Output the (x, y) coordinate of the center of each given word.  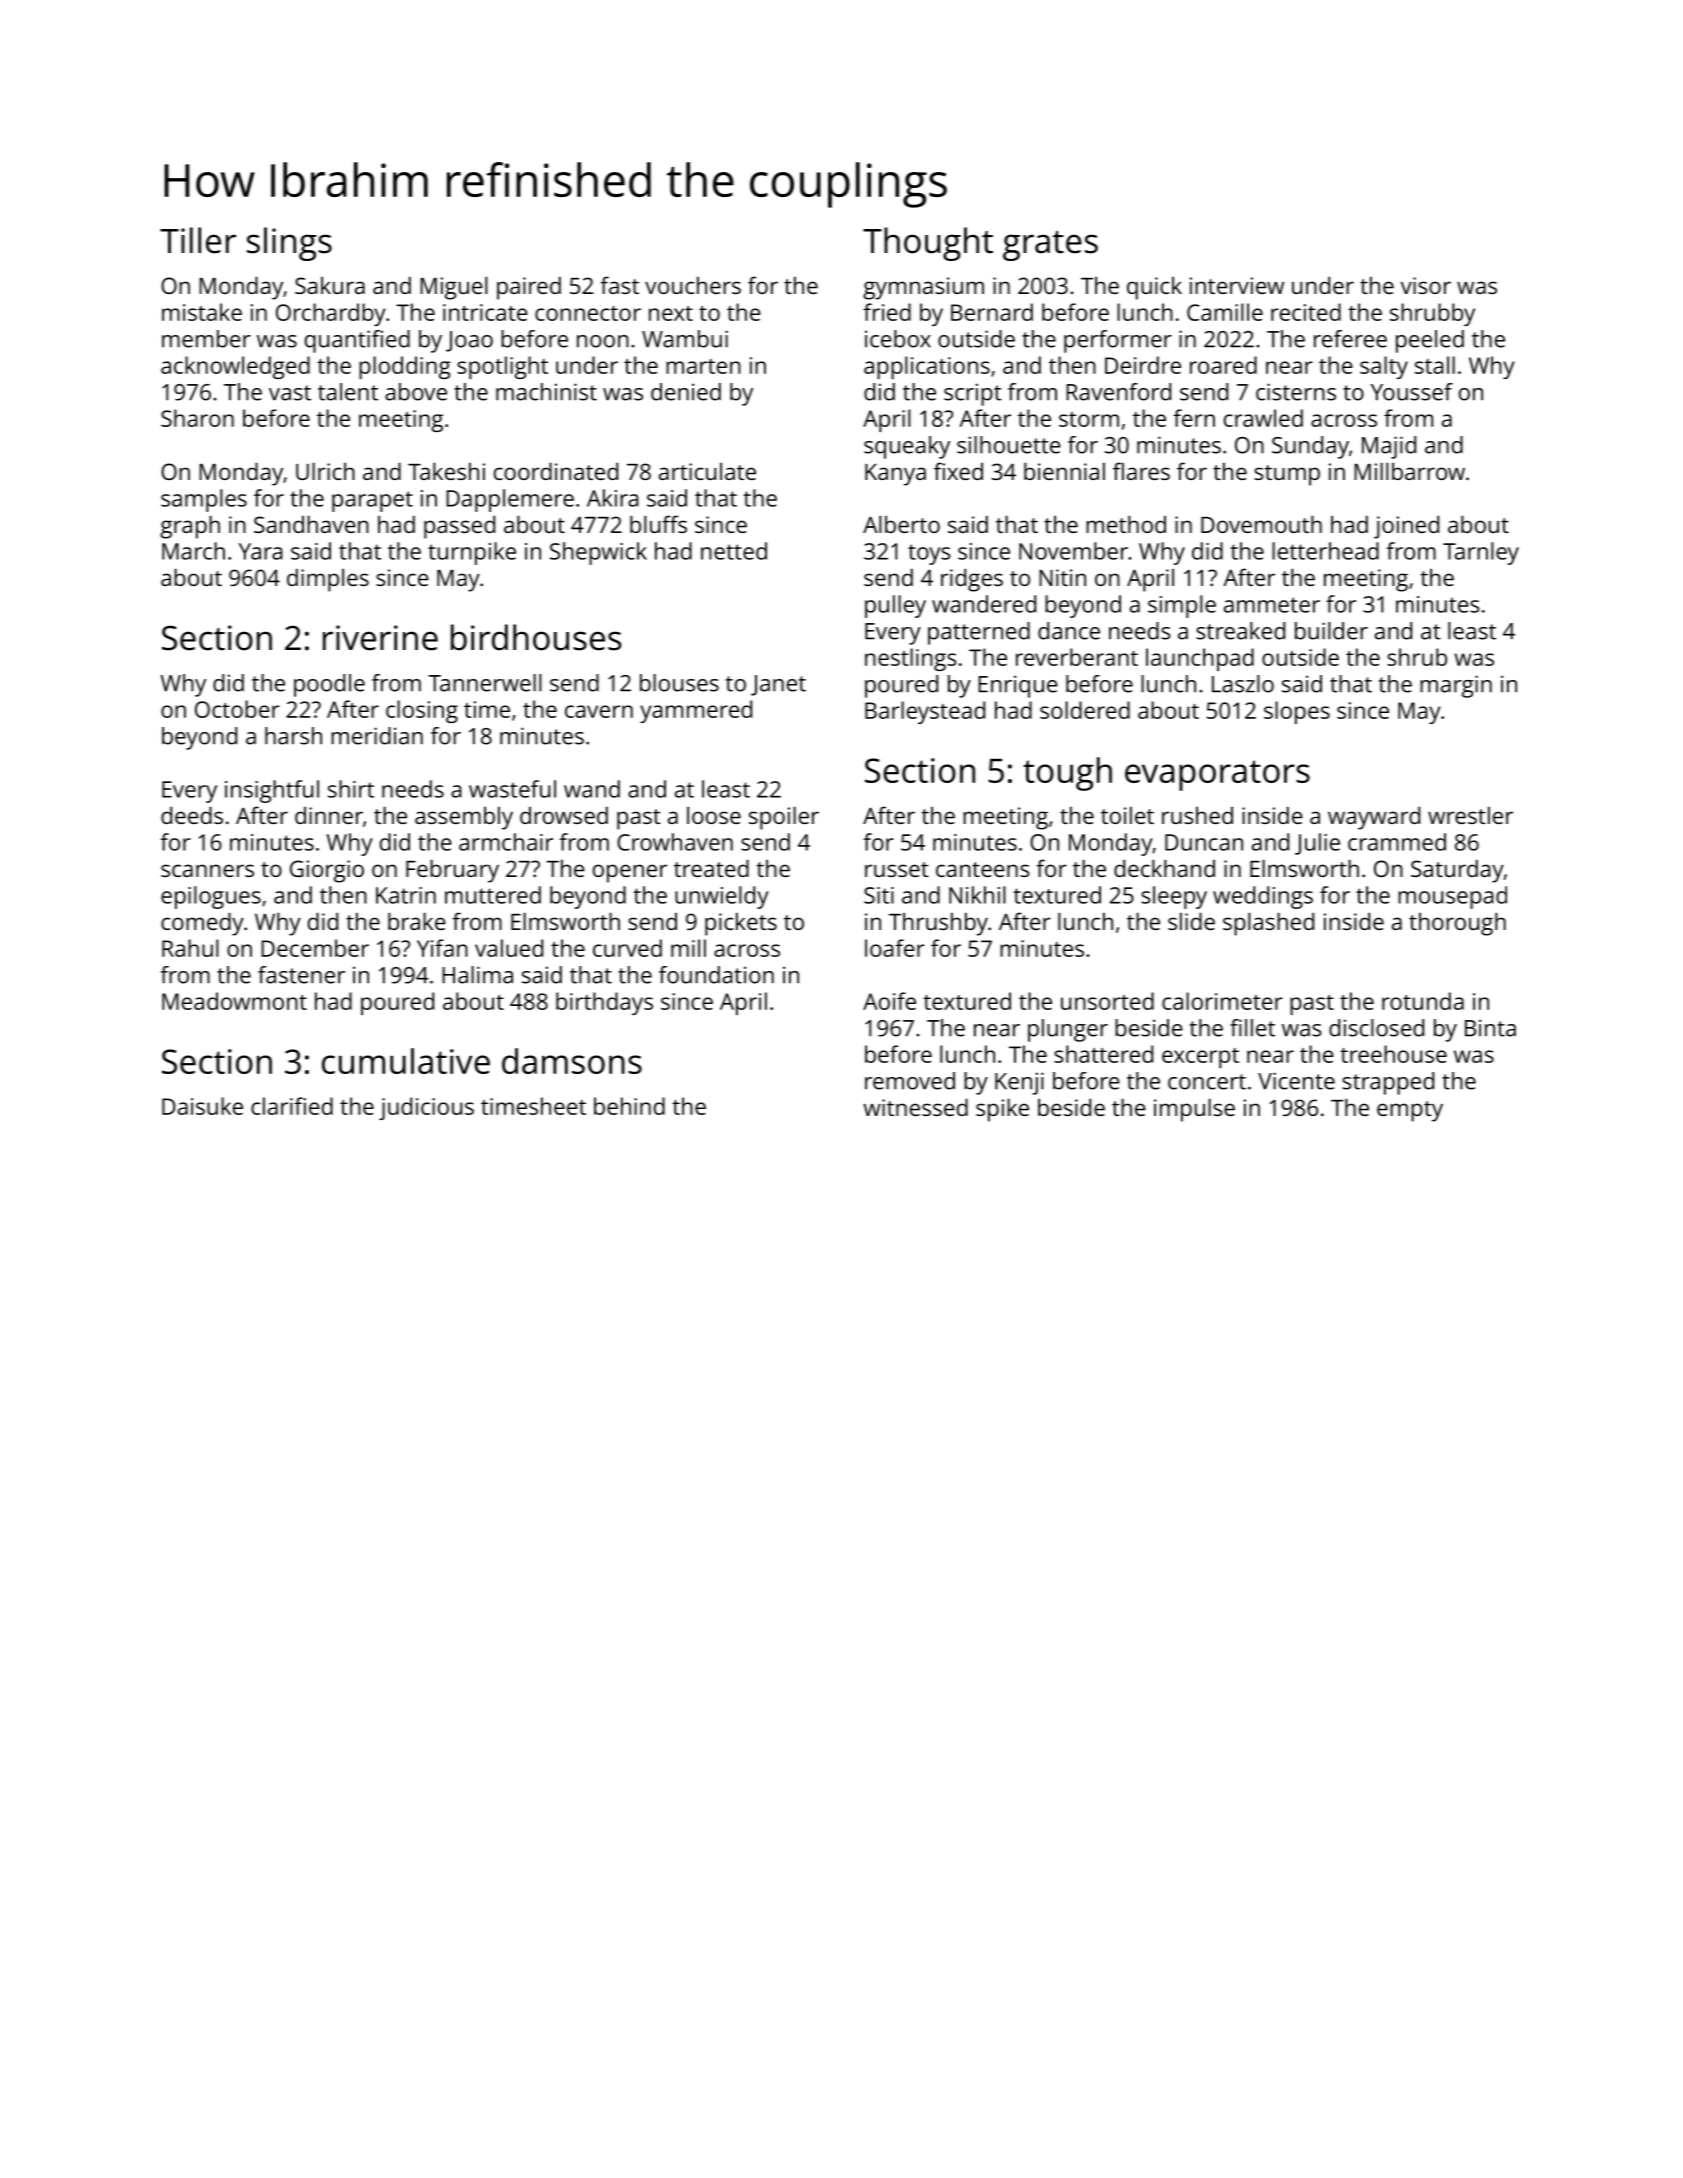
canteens (983, 869)
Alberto (901, 524)
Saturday (1457, 871)
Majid (1389, 447)
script (973, 394)
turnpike (472, 553)
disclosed (1376, 1028)
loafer (895, 948)
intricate (485, 312)
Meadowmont (234, 1001)
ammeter (1272, 605)
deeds (192, 815)
